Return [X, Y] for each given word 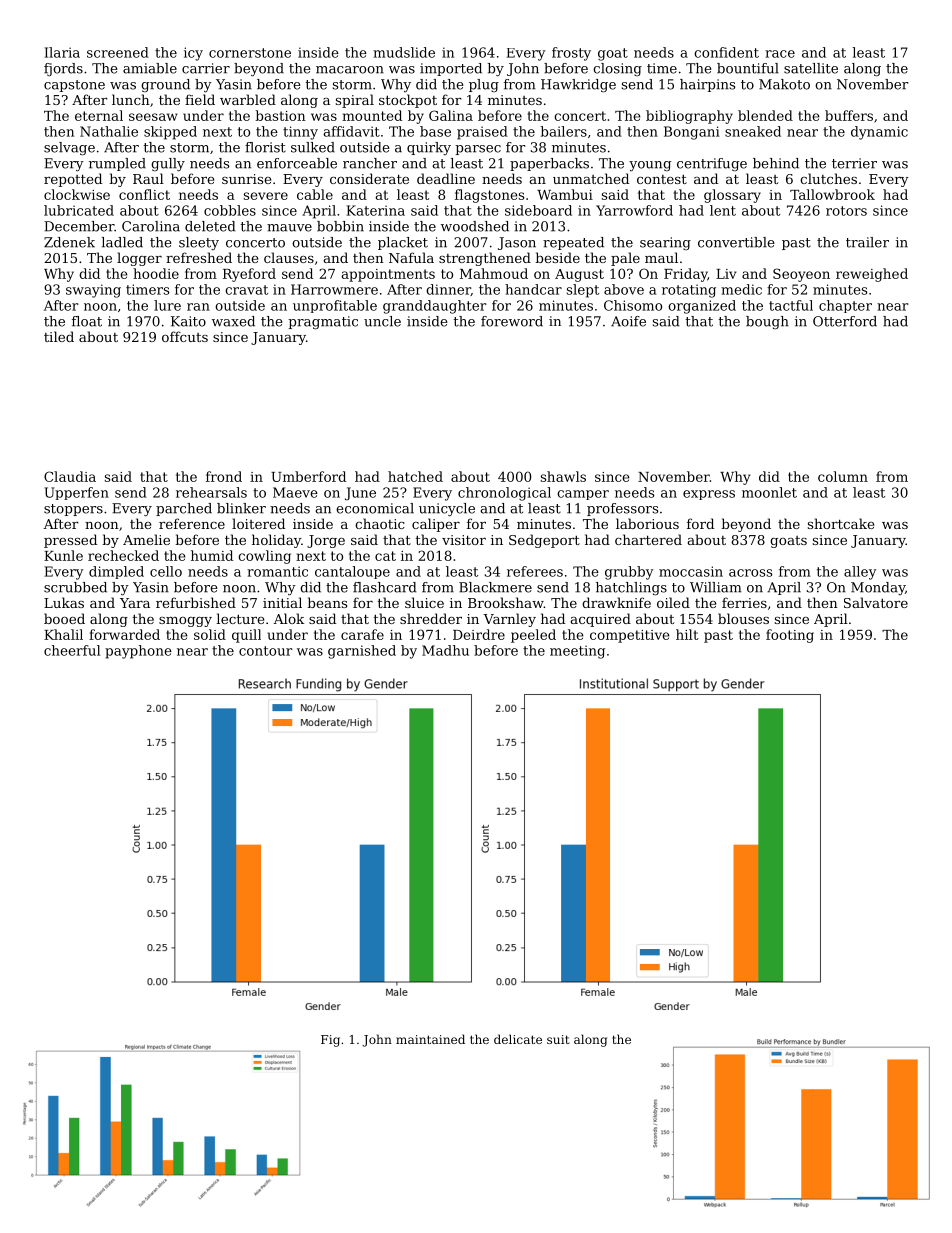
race [780, 54]
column [843, 476]
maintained [430, 1039]
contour [266, 651]
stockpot [408, 101]
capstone [74, 86]
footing [790, 636]
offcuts [185, 336]
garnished [362, 652]
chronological [504, 494]
